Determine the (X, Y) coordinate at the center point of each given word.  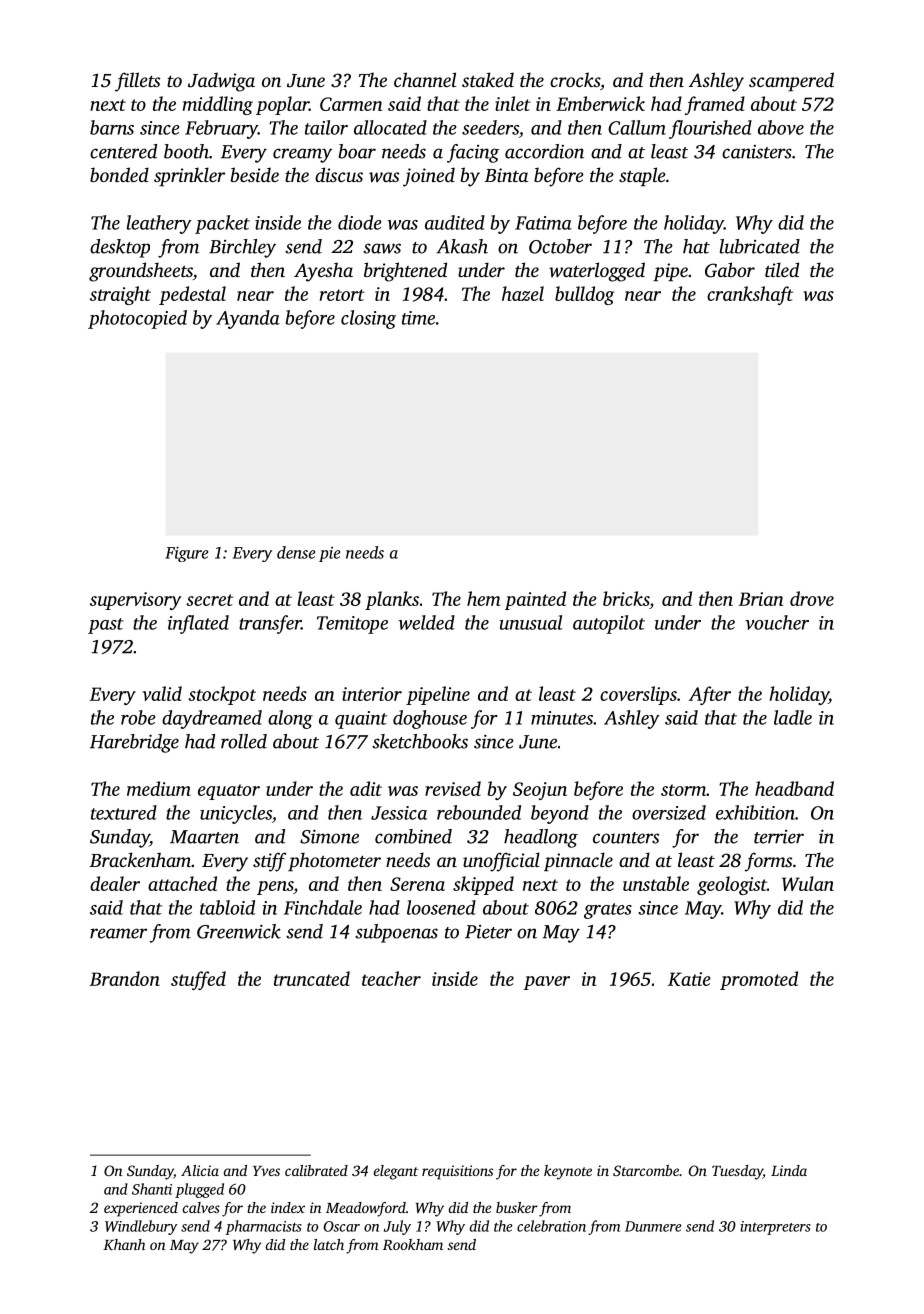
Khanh (124, 1244)
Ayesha (323, 272)
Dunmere (653, 1226)
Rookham (413, 1244)
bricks (626, 598)
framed (715, 105)
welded (427, 622)
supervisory (135, 601)
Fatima (543, 223)
